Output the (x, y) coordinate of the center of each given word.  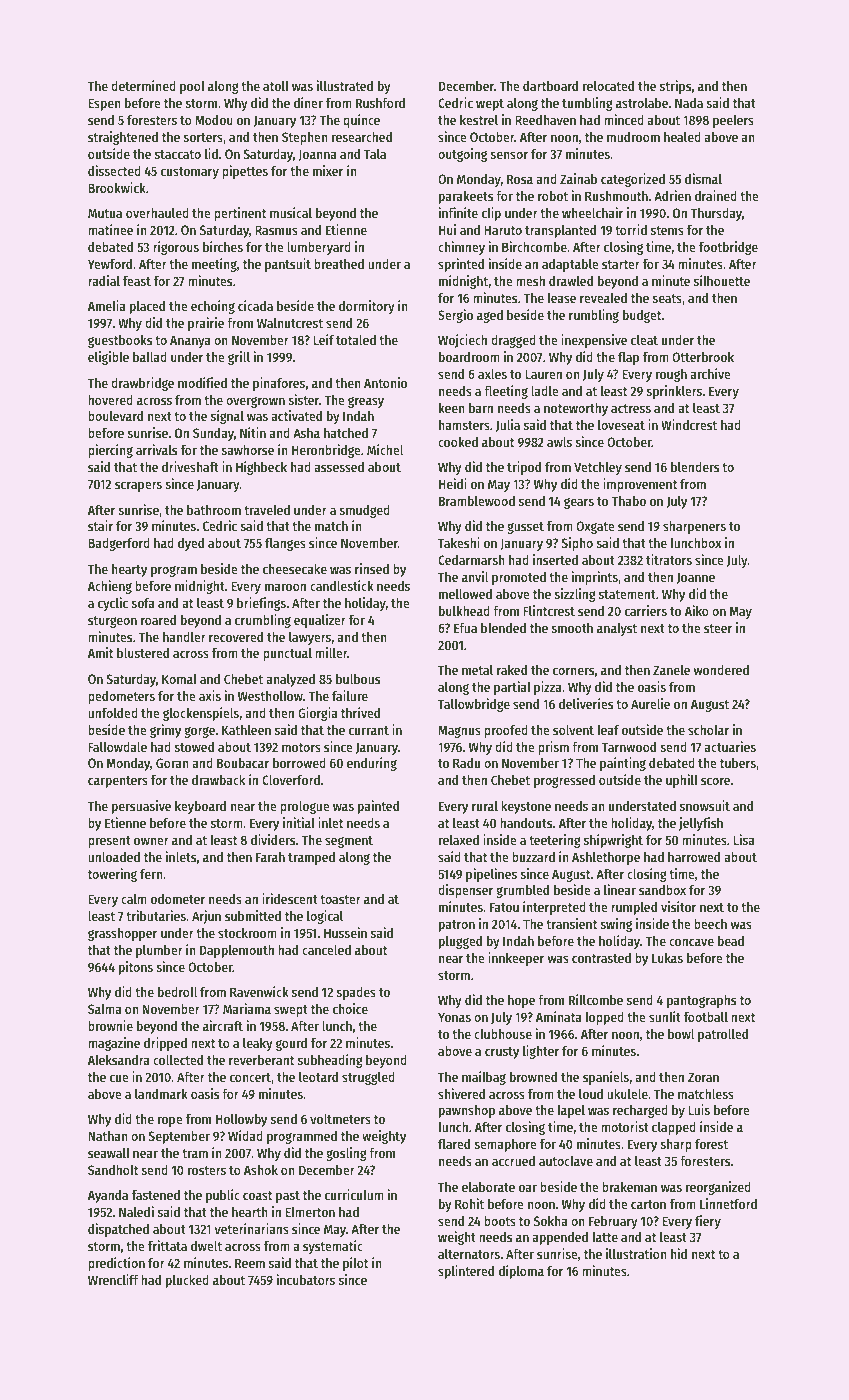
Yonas (454, 1017)
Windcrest (689, 424)
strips (675, 87)
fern (151, 874)
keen (452, 408)
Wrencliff (113, 1279)
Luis (699, 1109)
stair (100, 525)
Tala (375, 154)
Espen (104, 104)
